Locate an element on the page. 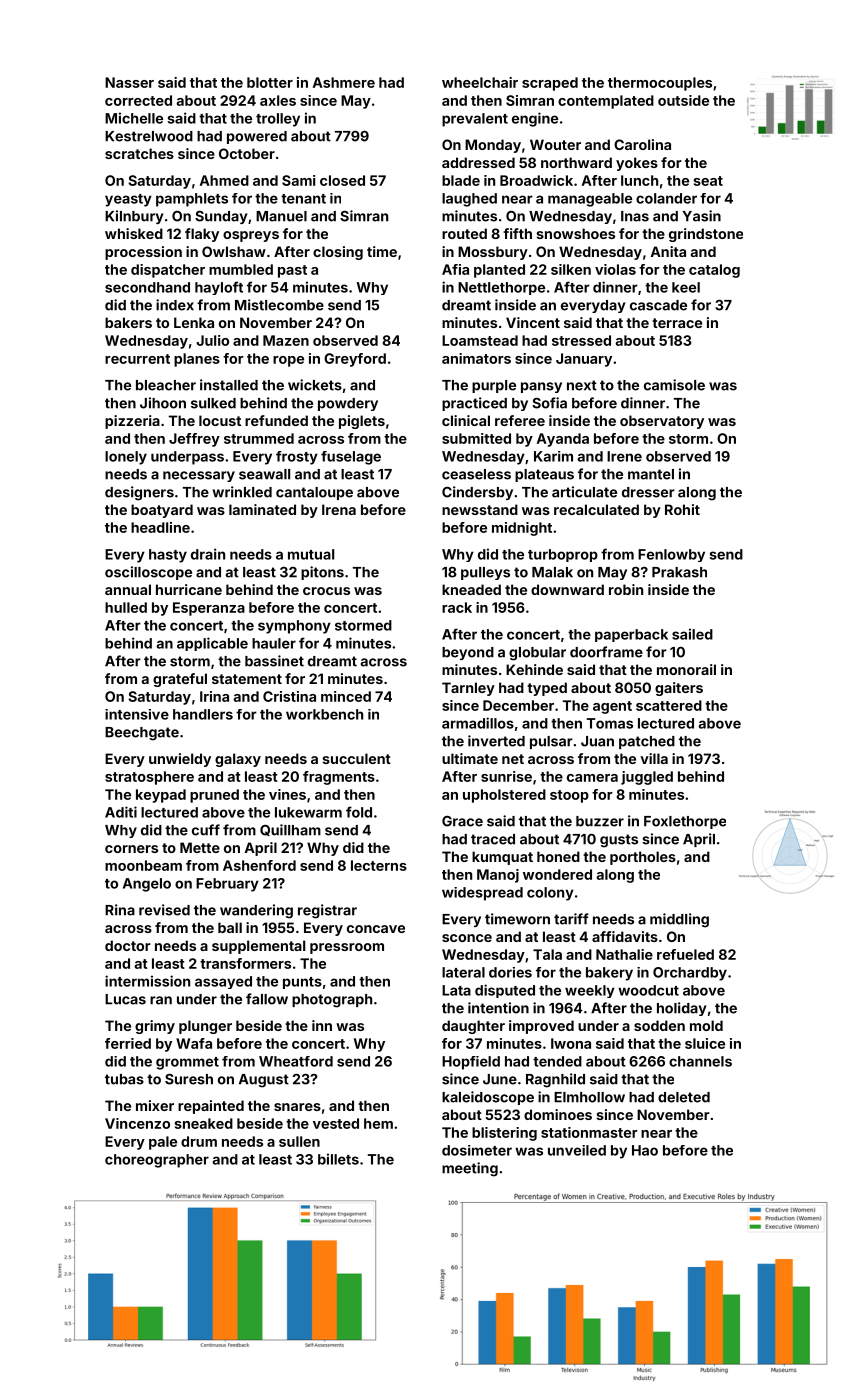 This document has width=849, height=1400. crocus is located at coordinates (326, 591).
